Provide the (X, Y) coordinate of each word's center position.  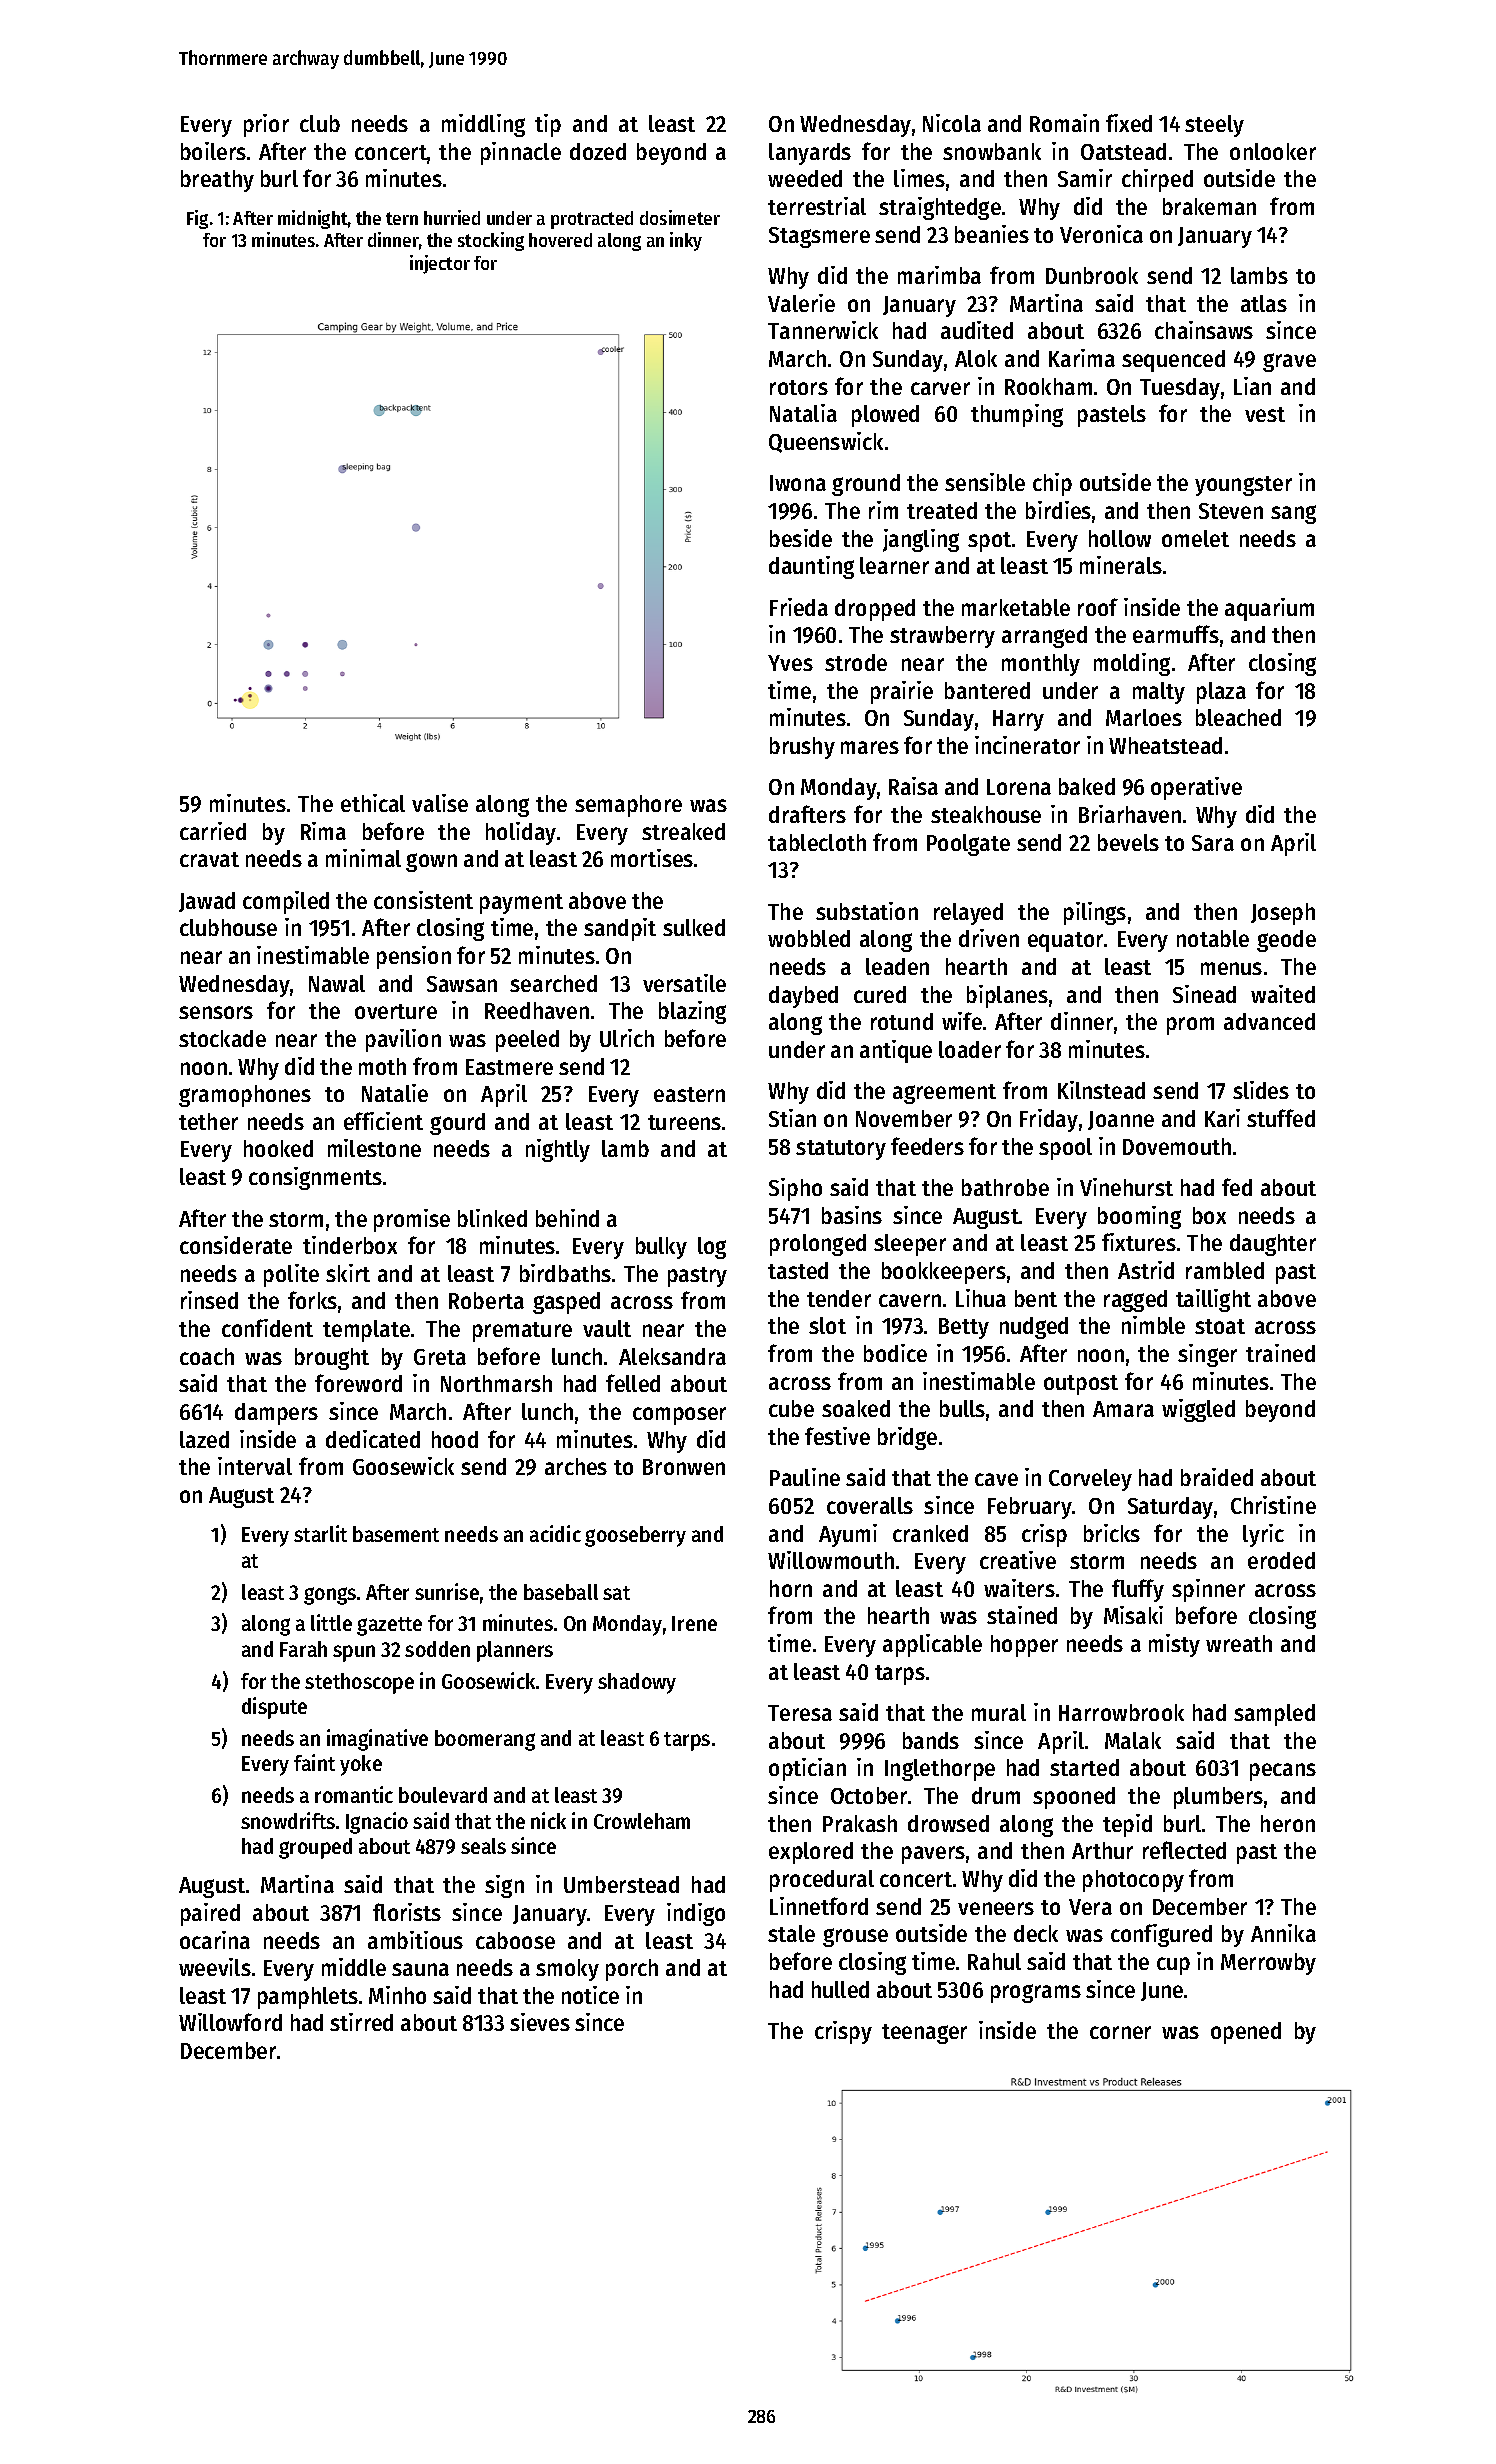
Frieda (799, 607)
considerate (236, 1245)
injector (440, 264)
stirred (361, 2022)
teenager (924, 2034)
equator (1065, 942)
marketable (1016, 607)
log (712, 1248)
